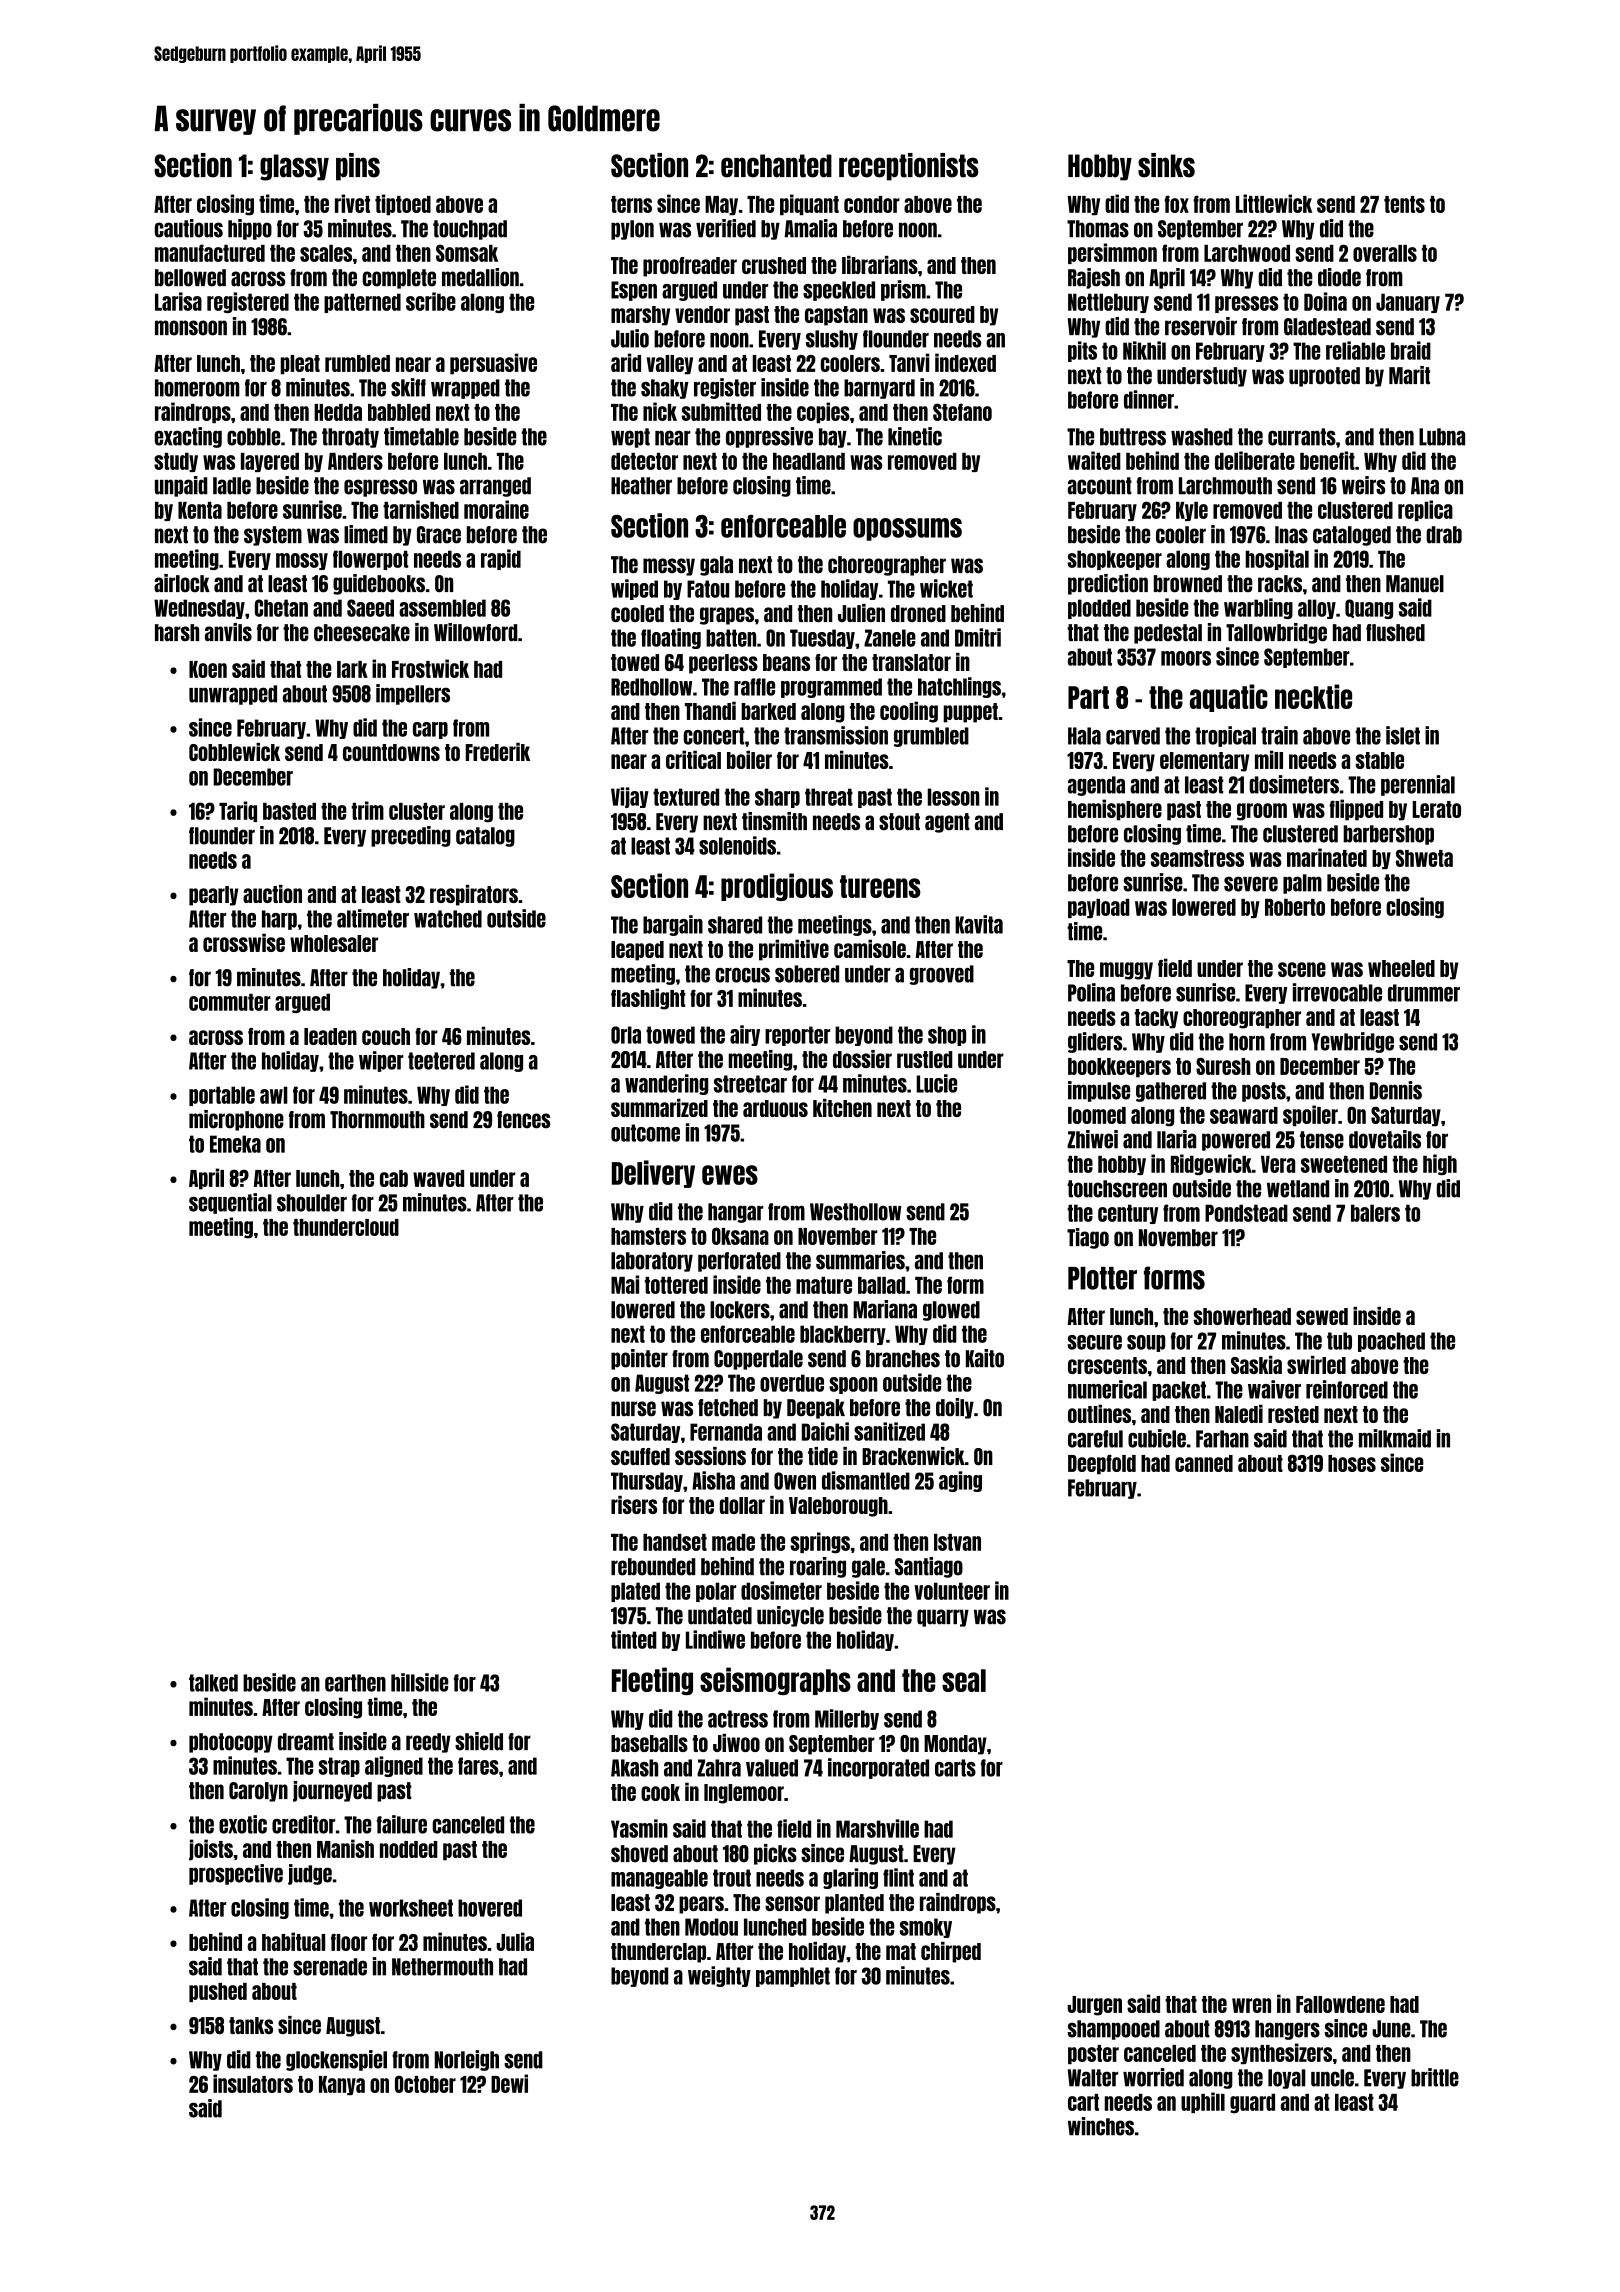 This image has width=1620, height=2292. What do you see at coordinates (230, 1203) in the image?
I see `sequential` at bounding box center [230, 1203].
